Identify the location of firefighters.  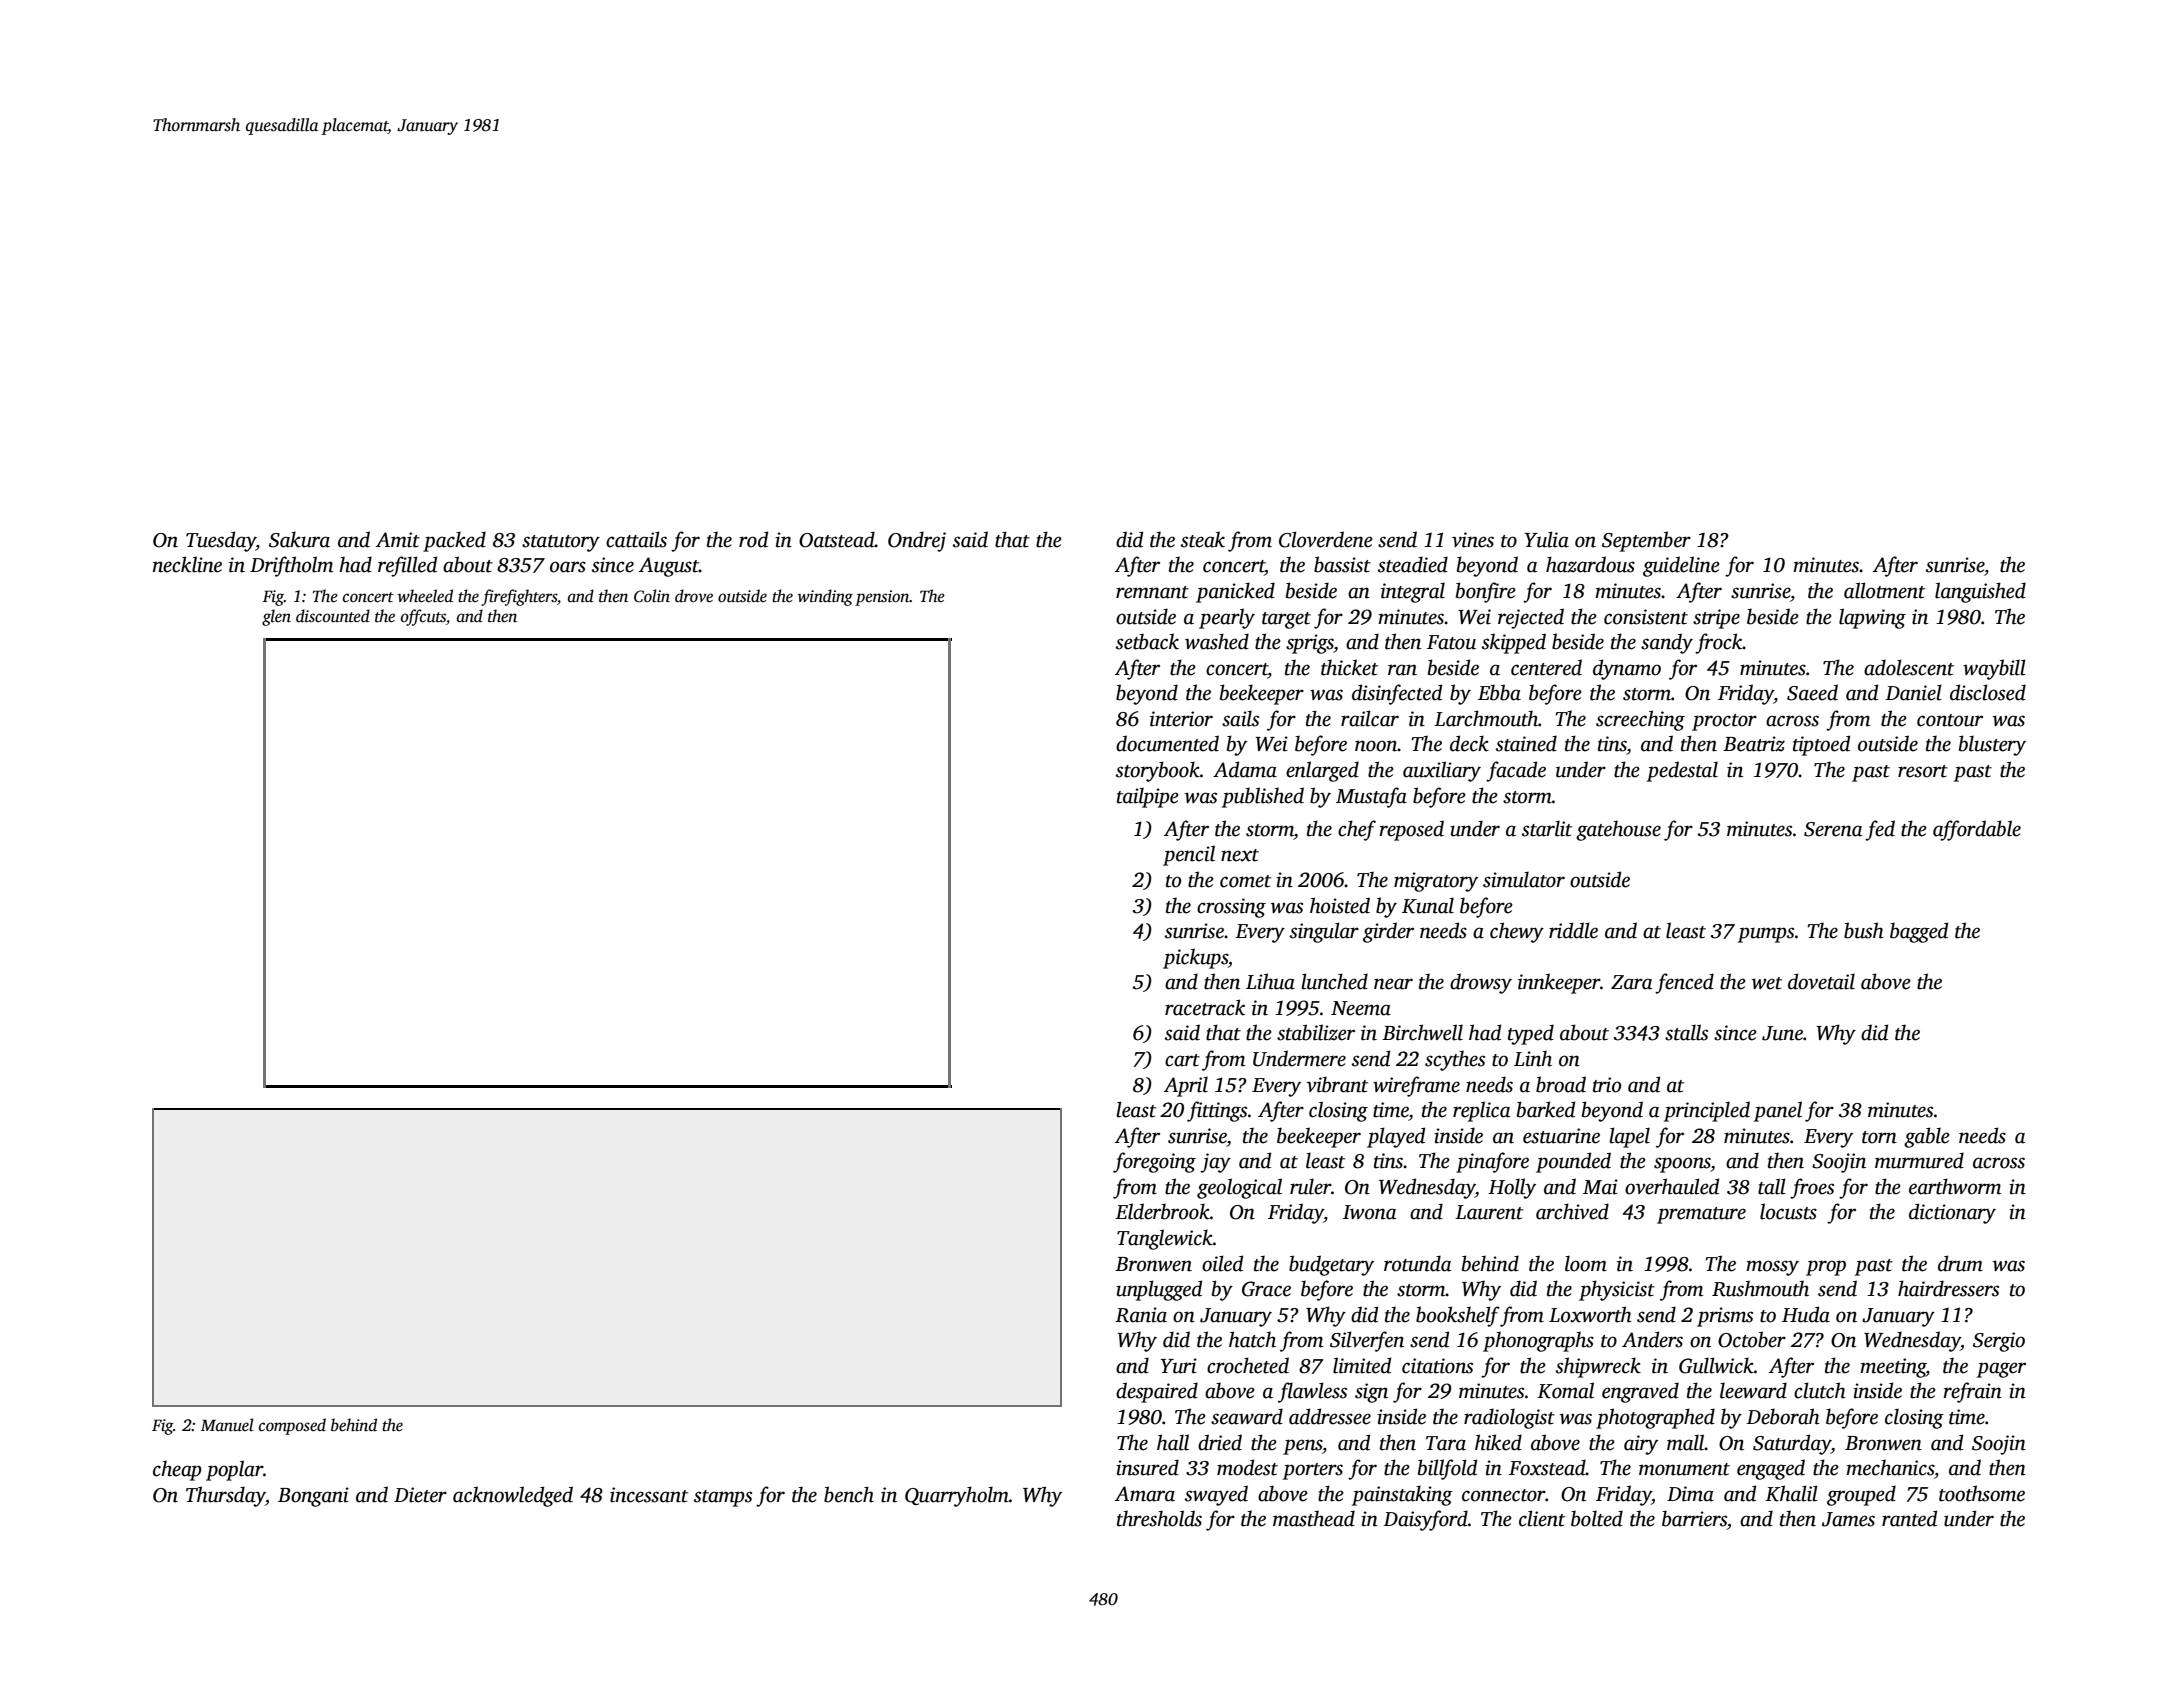
(519, 597).
